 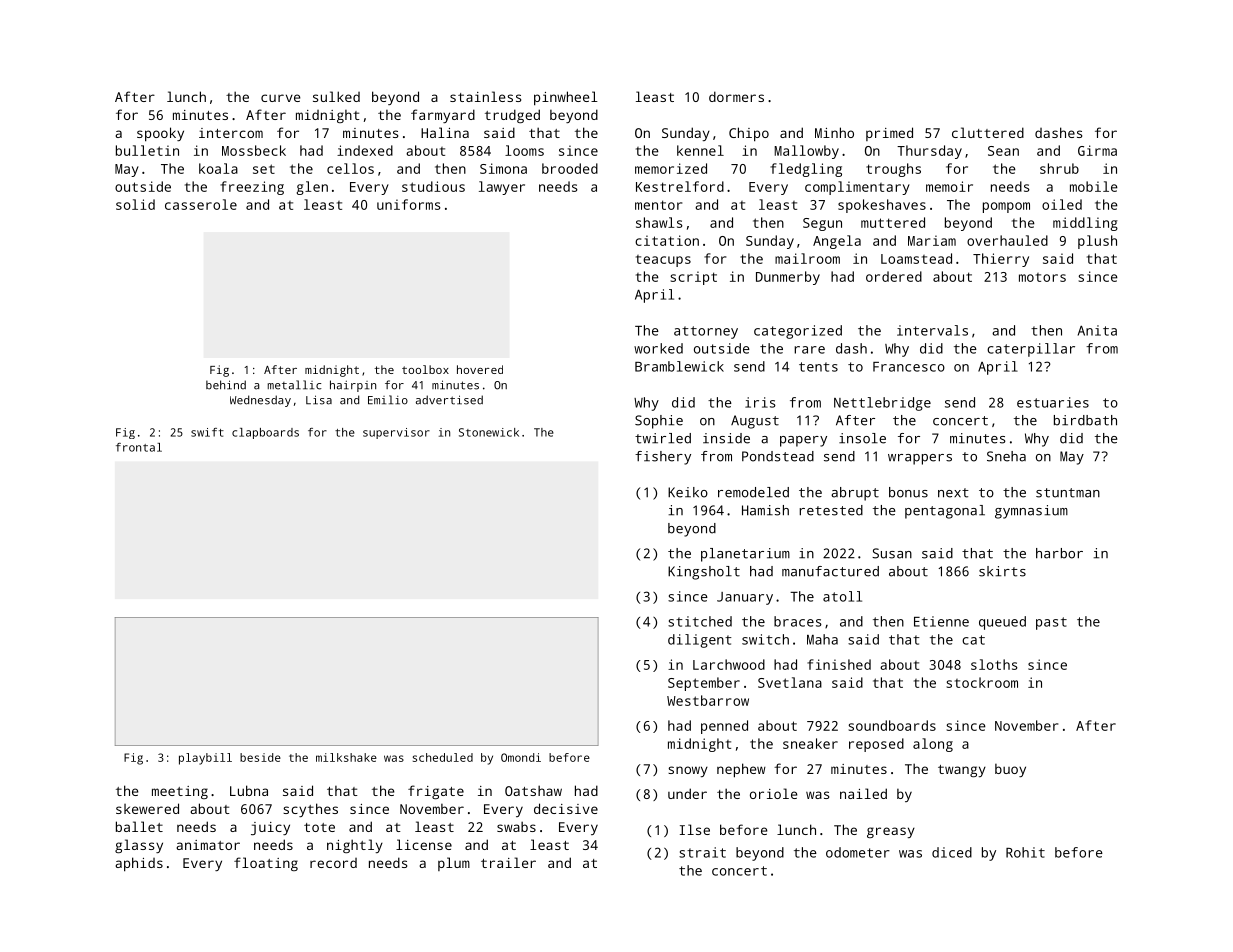 I want to click on Francesco, so click(x=909, y=367).
